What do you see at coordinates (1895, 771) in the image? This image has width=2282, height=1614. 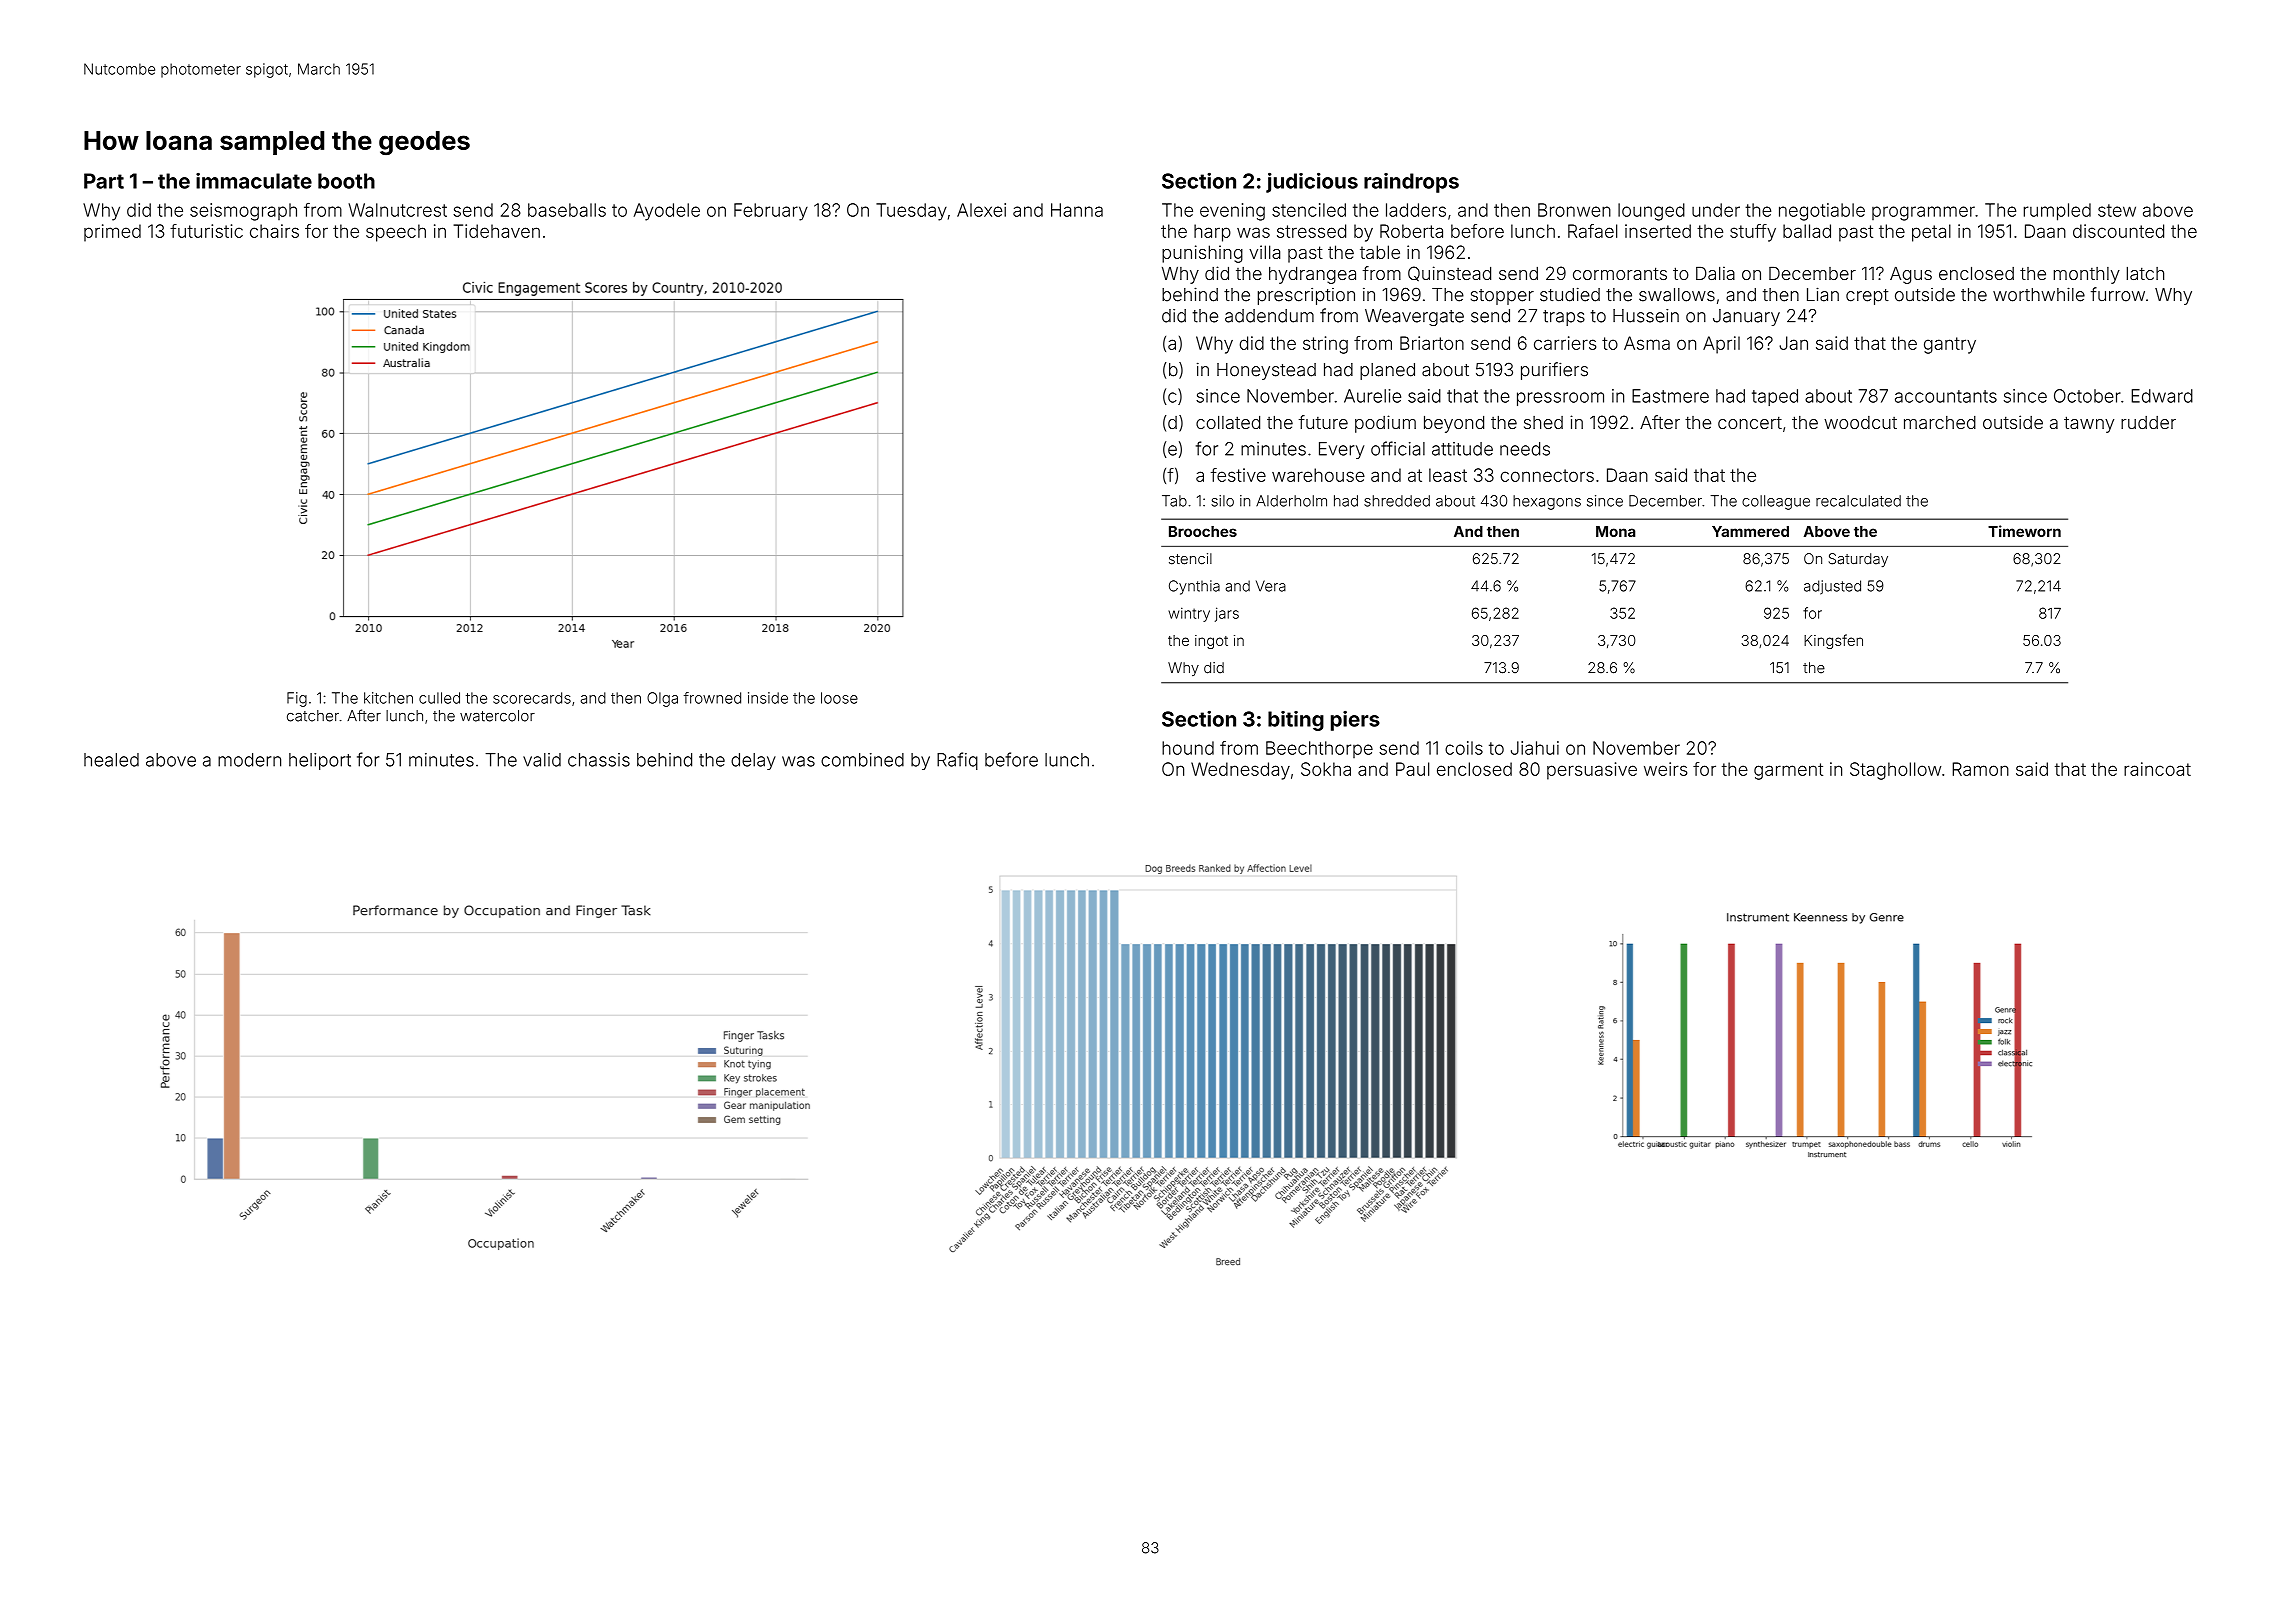 I see `Staghollow` at bounding box center [1895, 771].
